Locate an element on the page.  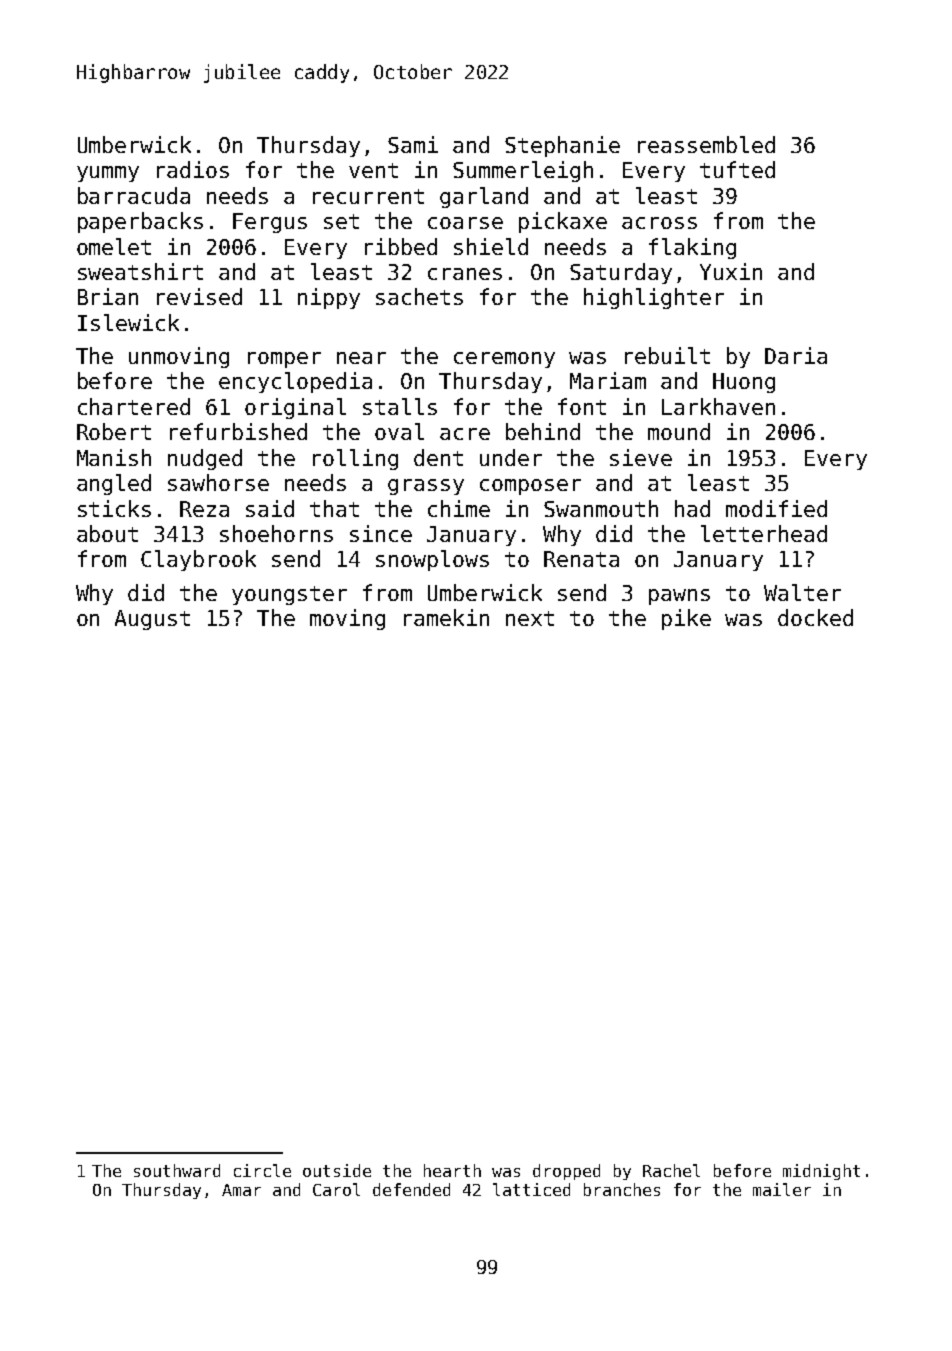
tufted is located at coordinates (737, 169).
